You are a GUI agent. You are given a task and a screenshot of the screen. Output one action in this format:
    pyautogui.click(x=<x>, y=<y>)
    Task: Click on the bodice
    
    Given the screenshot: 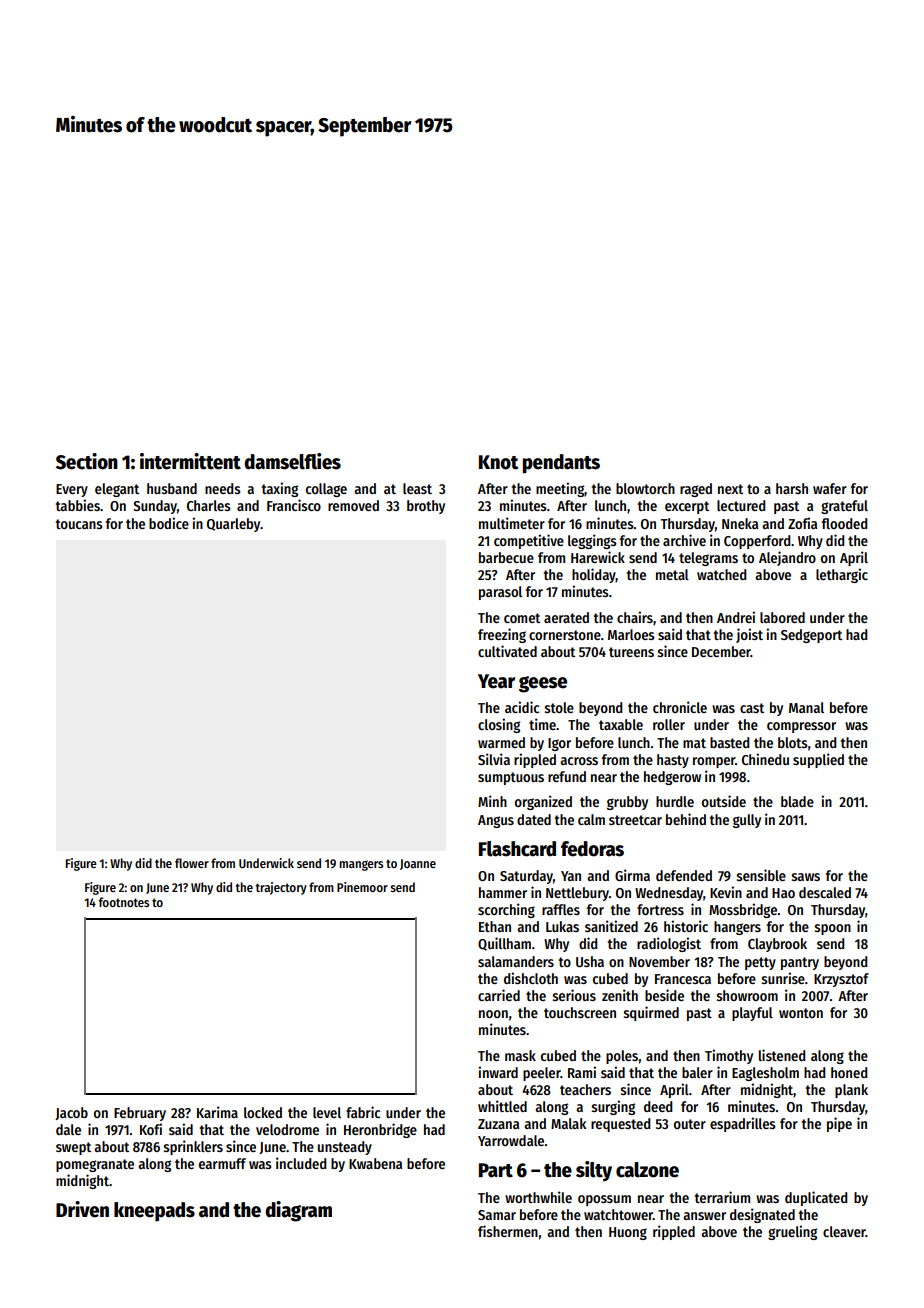 What is the action you would take?
    pyautogui.click(x=169, y=523)
